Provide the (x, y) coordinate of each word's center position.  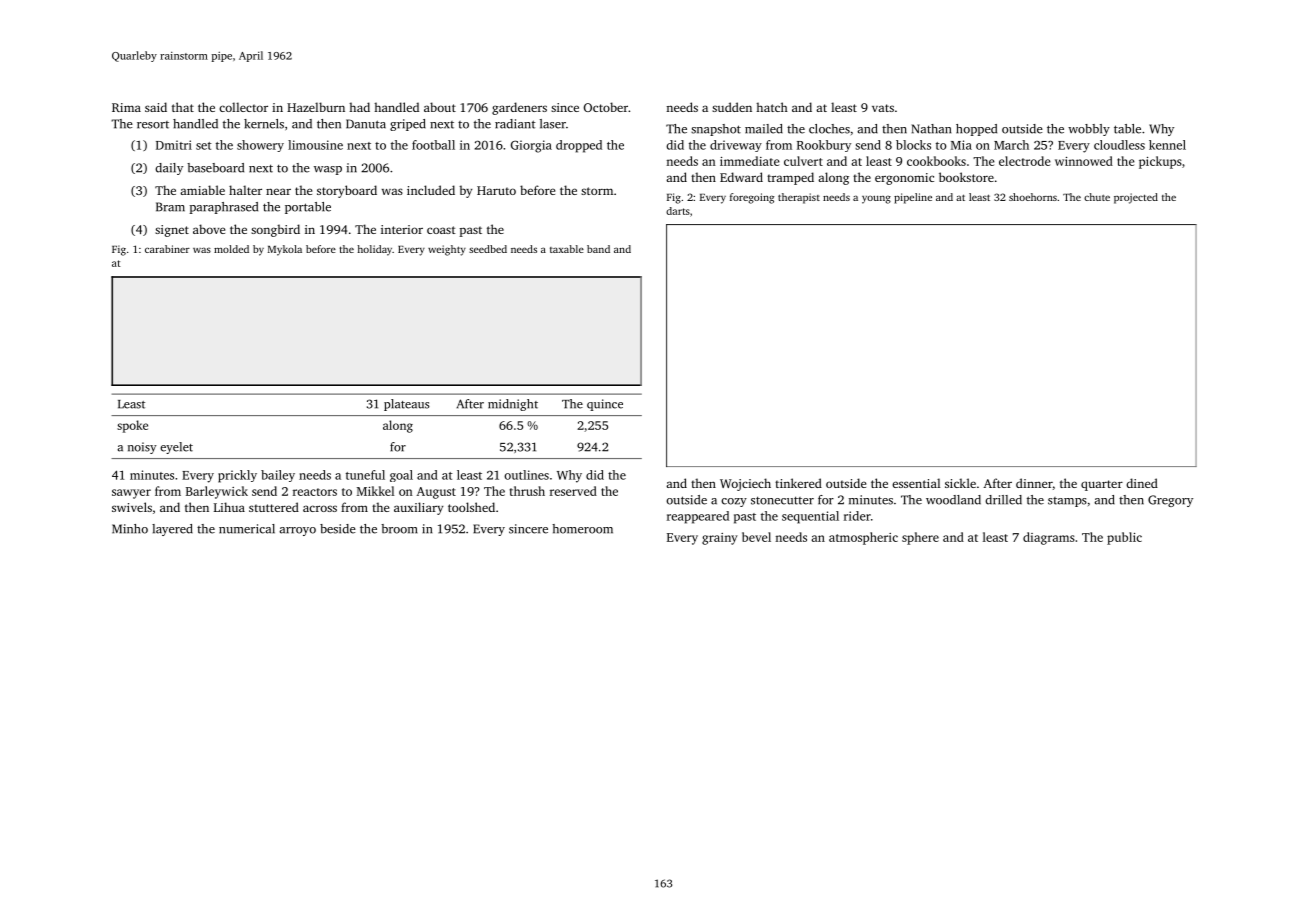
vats (883, 108)
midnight (513, 405)
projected (1136, 198)
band (598, 249)
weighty (447, 250)
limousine (315, 145)
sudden (732, 107)
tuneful (365, 475)
